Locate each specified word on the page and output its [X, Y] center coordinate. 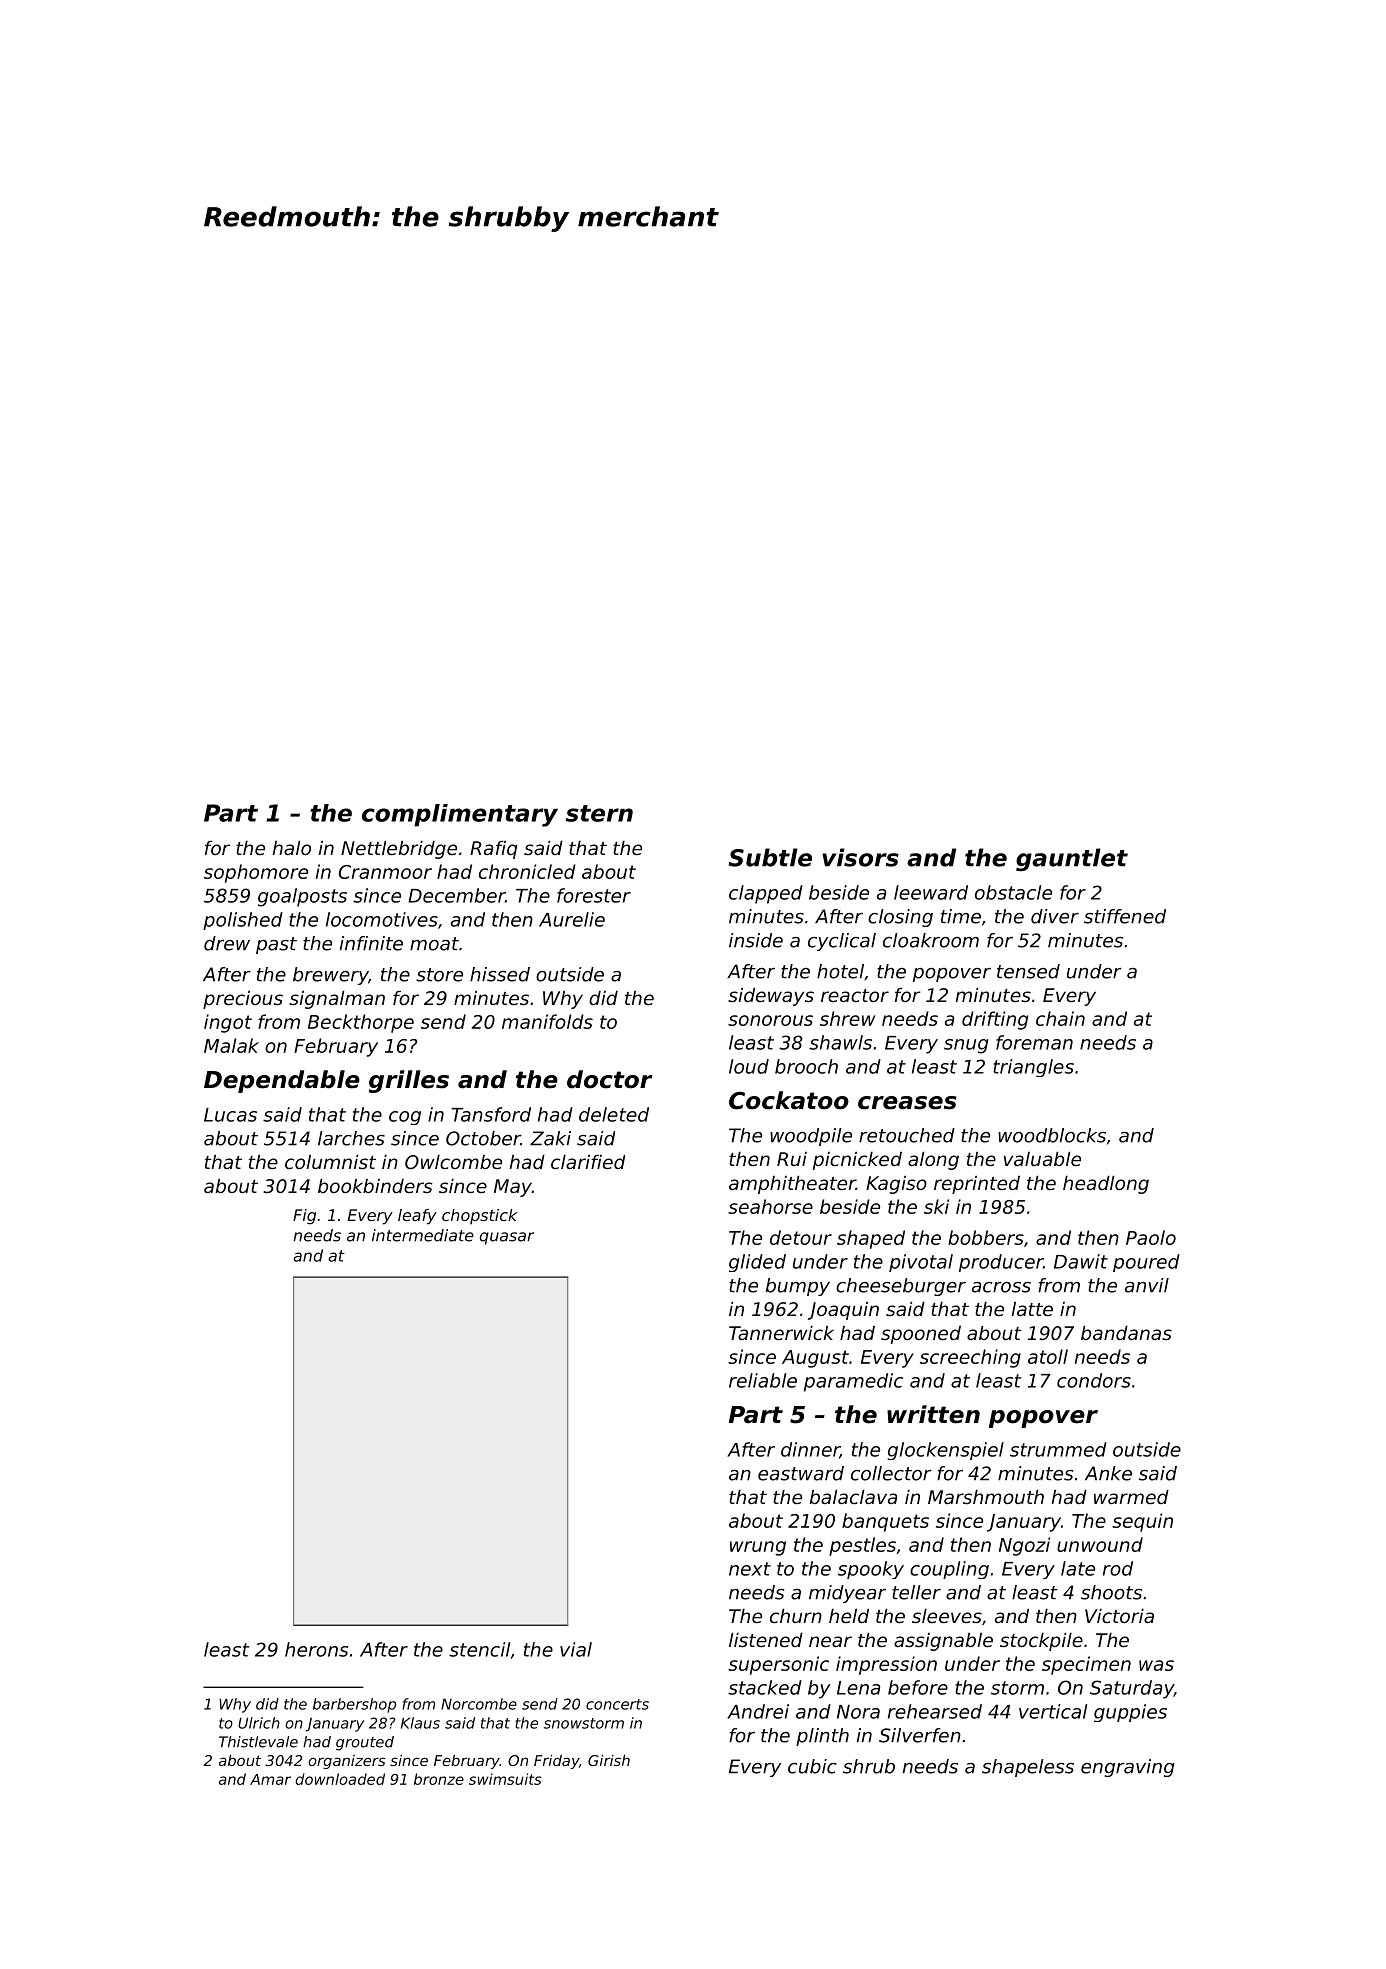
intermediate [423, 1235]
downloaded [340, 1779]
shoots [1111, 1592]
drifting [995, 1020]
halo [292, 847]
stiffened [1125, 916]
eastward [801, 1473]
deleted [614, 1114]
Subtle [770, 857]
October [483, 1138]
